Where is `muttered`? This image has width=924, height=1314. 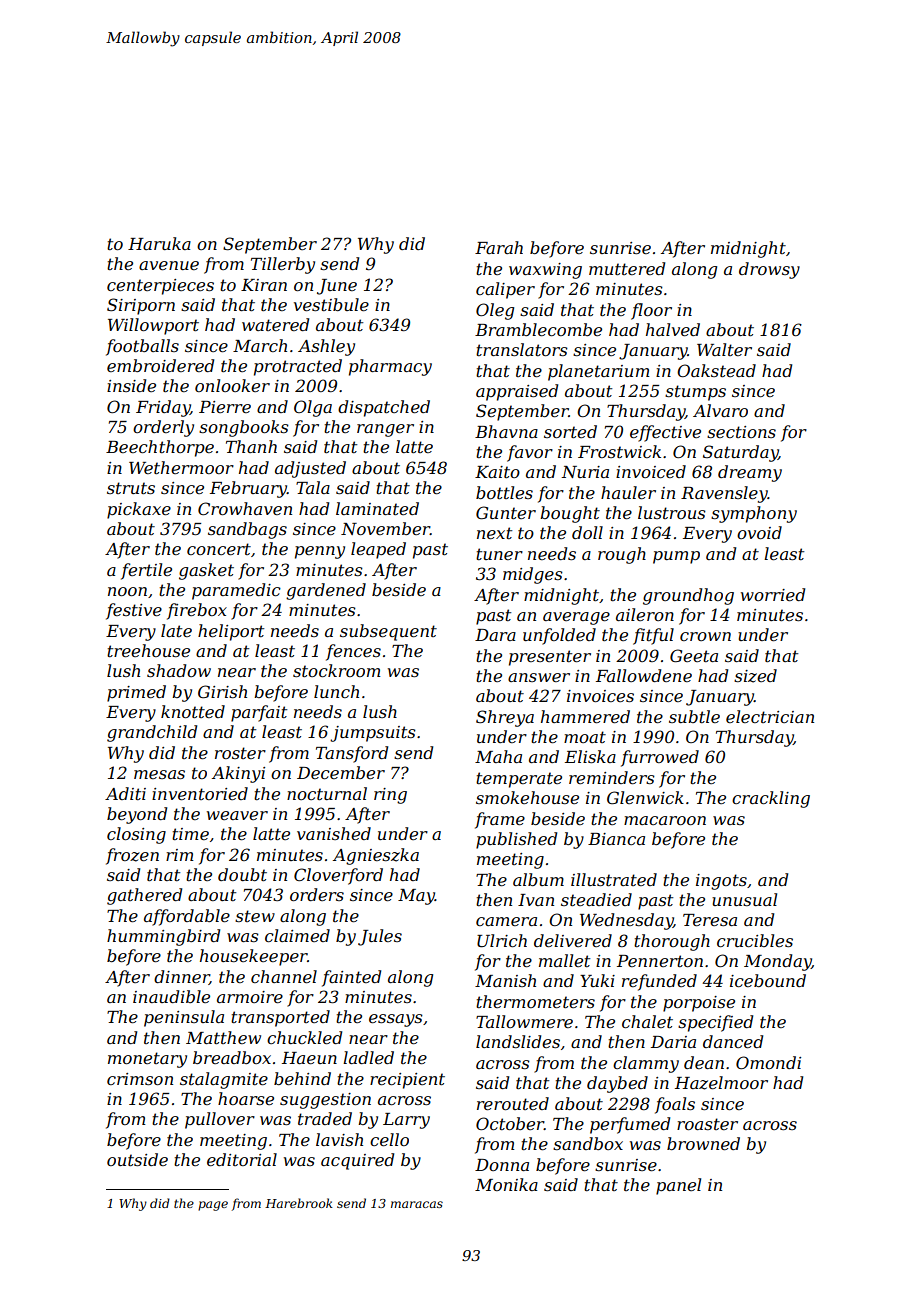 muttered is located at coordinates (627, 268).
